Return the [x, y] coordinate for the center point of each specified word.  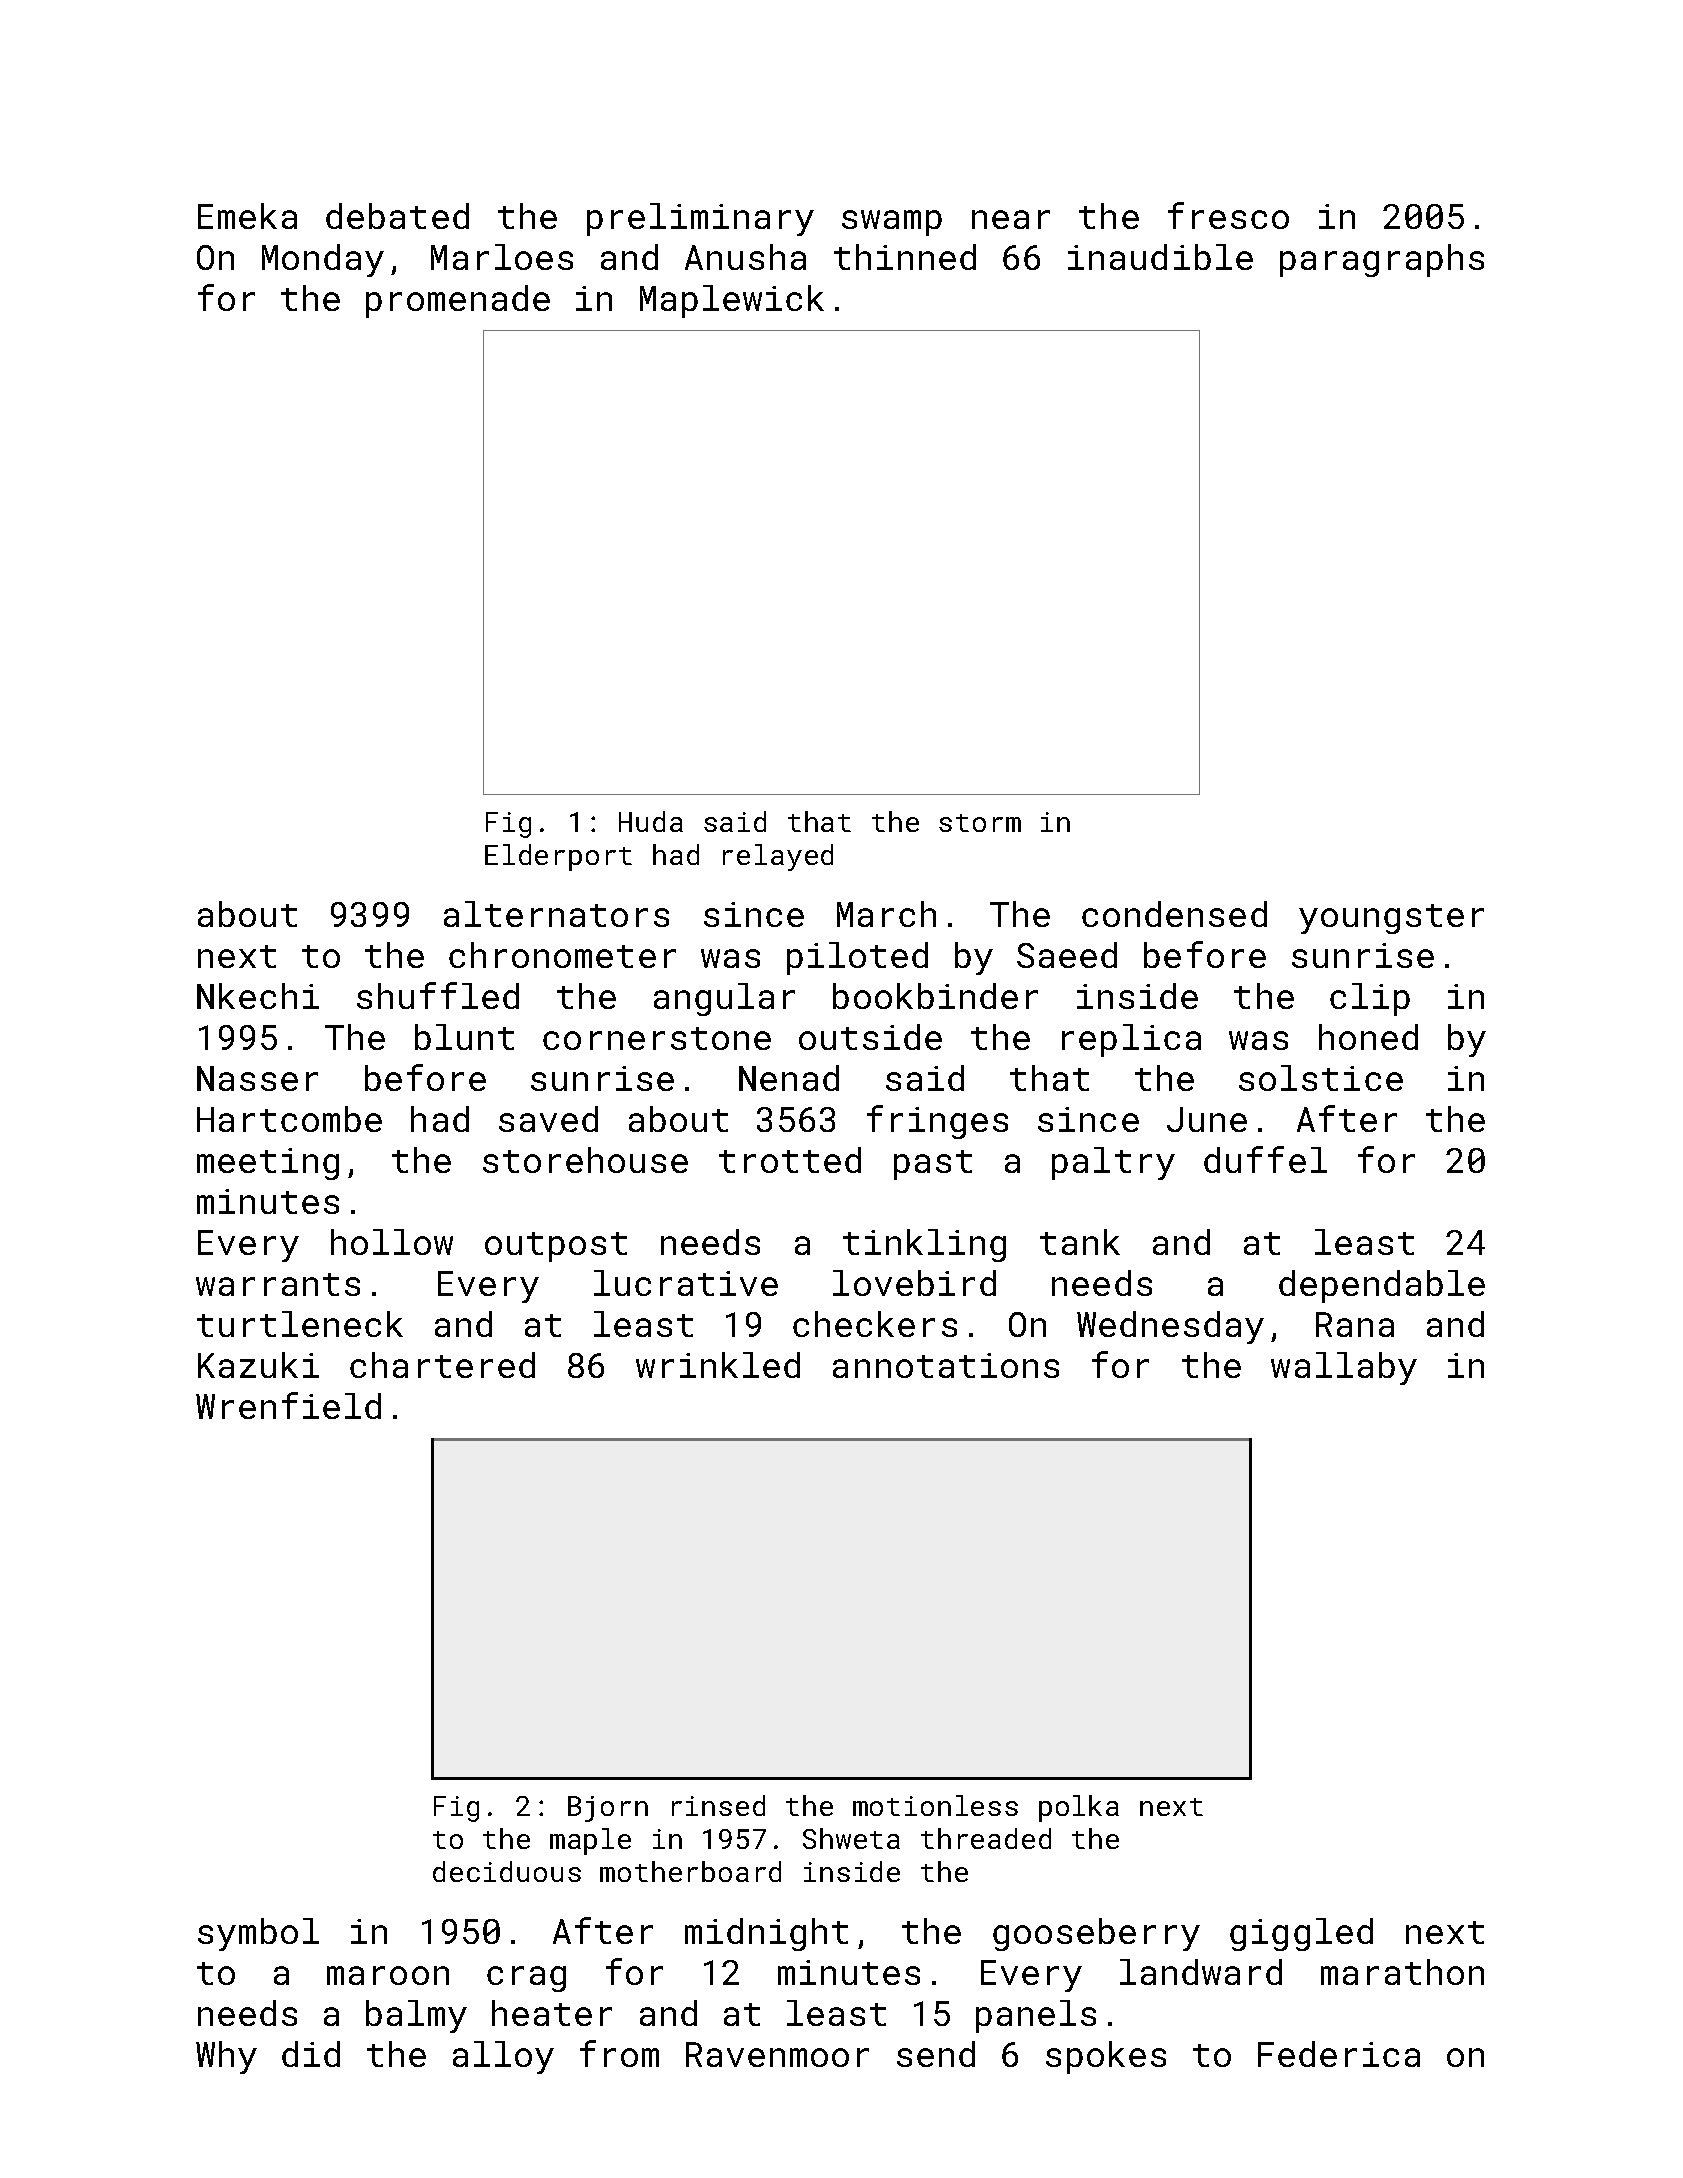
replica [1131, 1040]
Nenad [789, 1078]
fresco [1228, 215]
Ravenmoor [777, 2054]
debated [397, 216]
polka [1079, 1808]
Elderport [558, 857]
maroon [388, 1975]
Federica [1339, 2054]
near [1011, 219]
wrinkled [718, 1365]
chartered [442, 1365]
